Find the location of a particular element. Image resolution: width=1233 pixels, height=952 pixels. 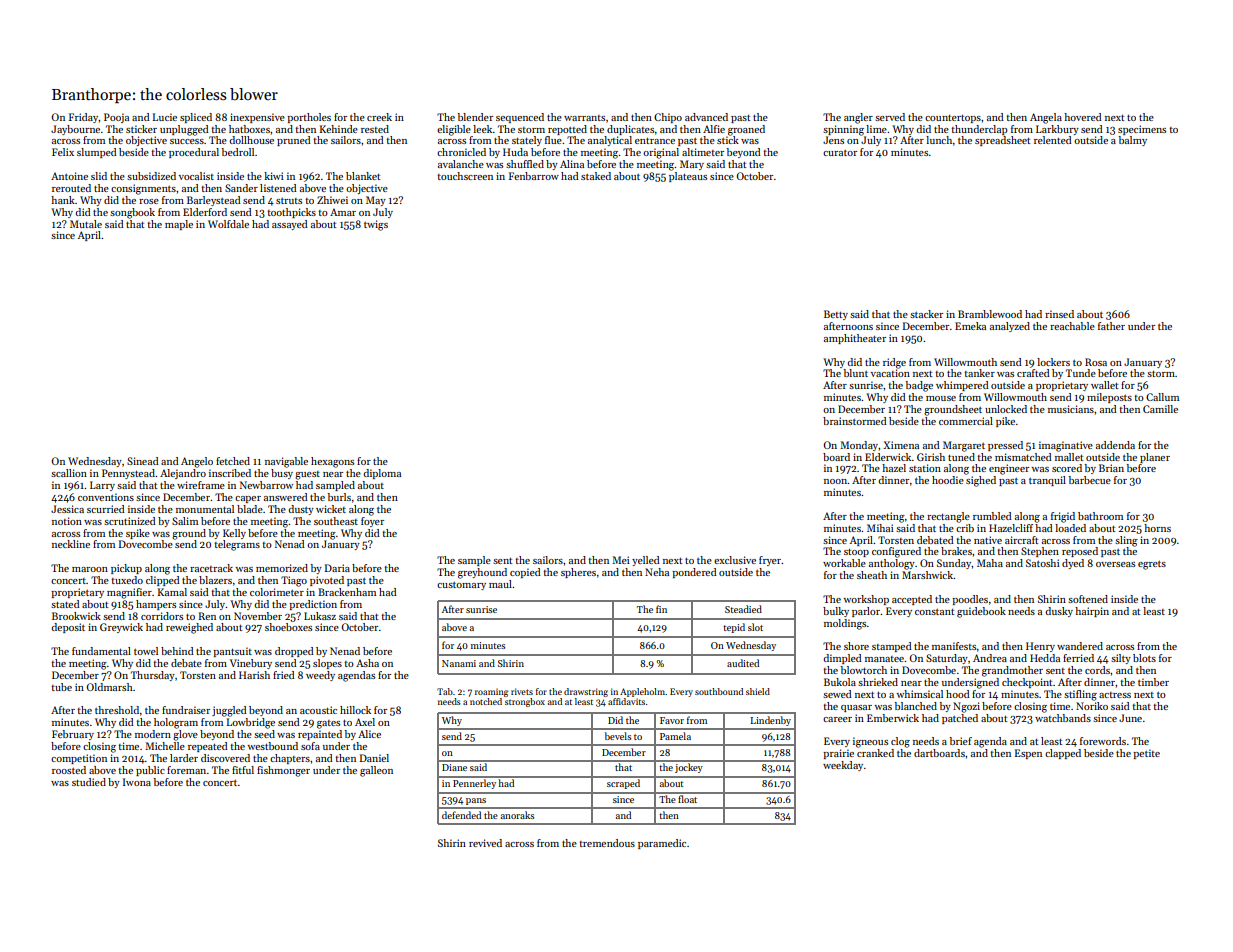

Jens is located at coordinates (833, 140).
